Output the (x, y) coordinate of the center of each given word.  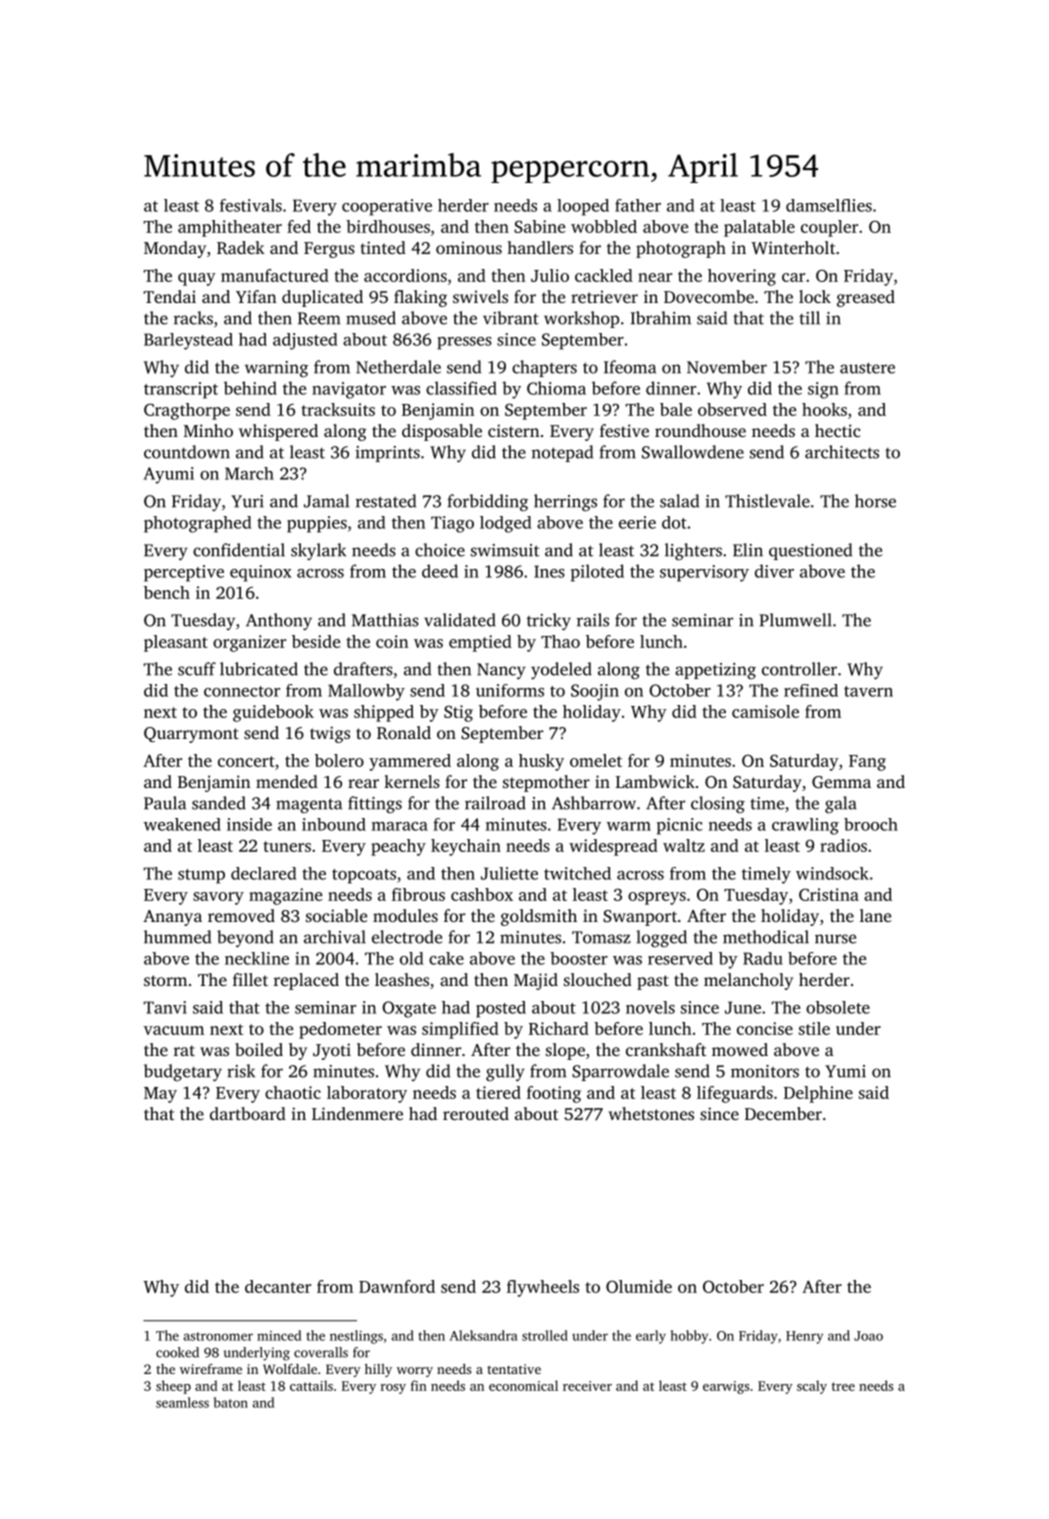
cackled (604, 275)
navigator (349, 390)
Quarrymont (191, 735)
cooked (177, 1352)
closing (718, 804)
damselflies (829, 205)
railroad (495, 803)
